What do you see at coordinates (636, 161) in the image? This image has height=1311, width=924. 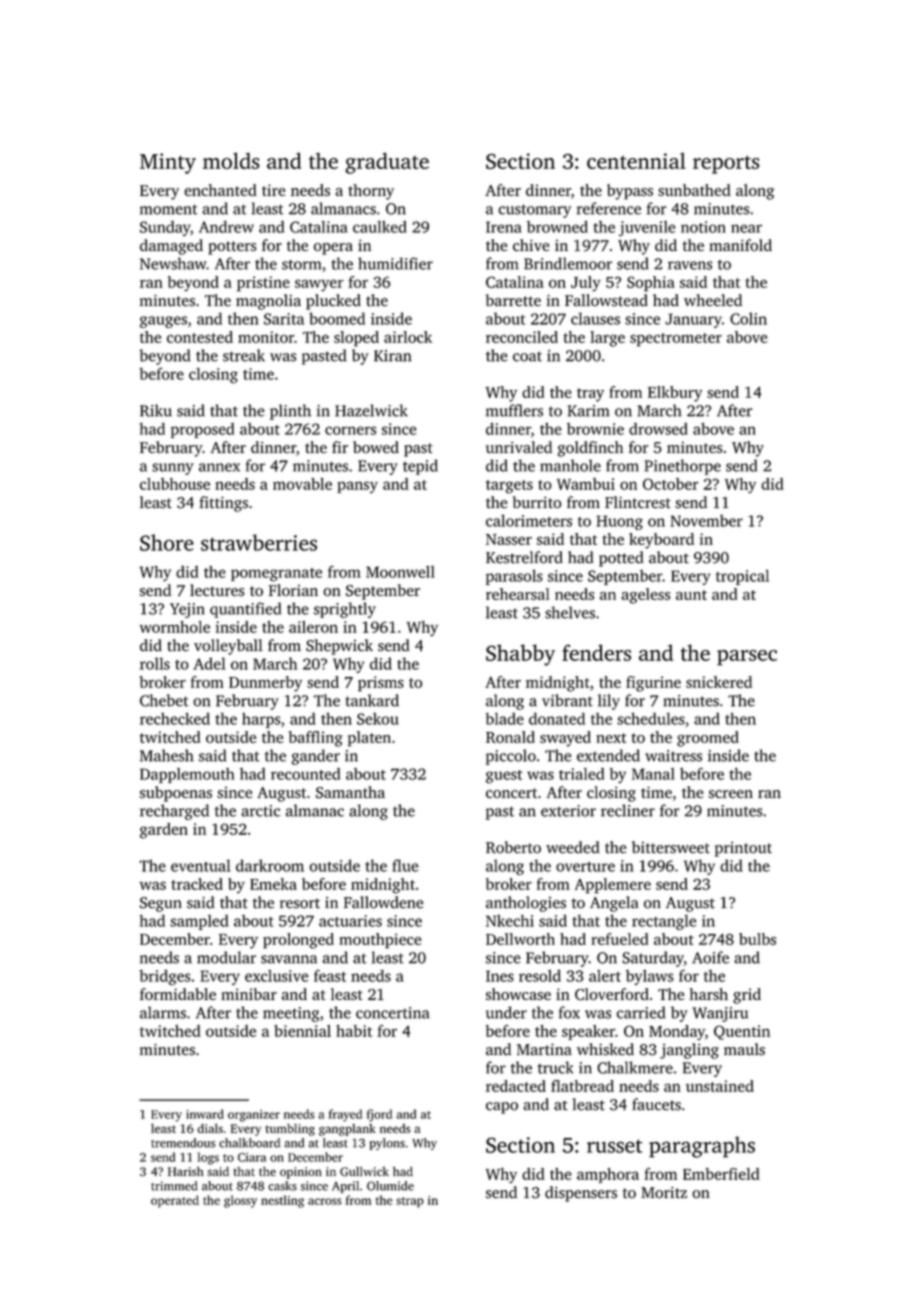 I see `centennial` at bounding box center [636, 161].
